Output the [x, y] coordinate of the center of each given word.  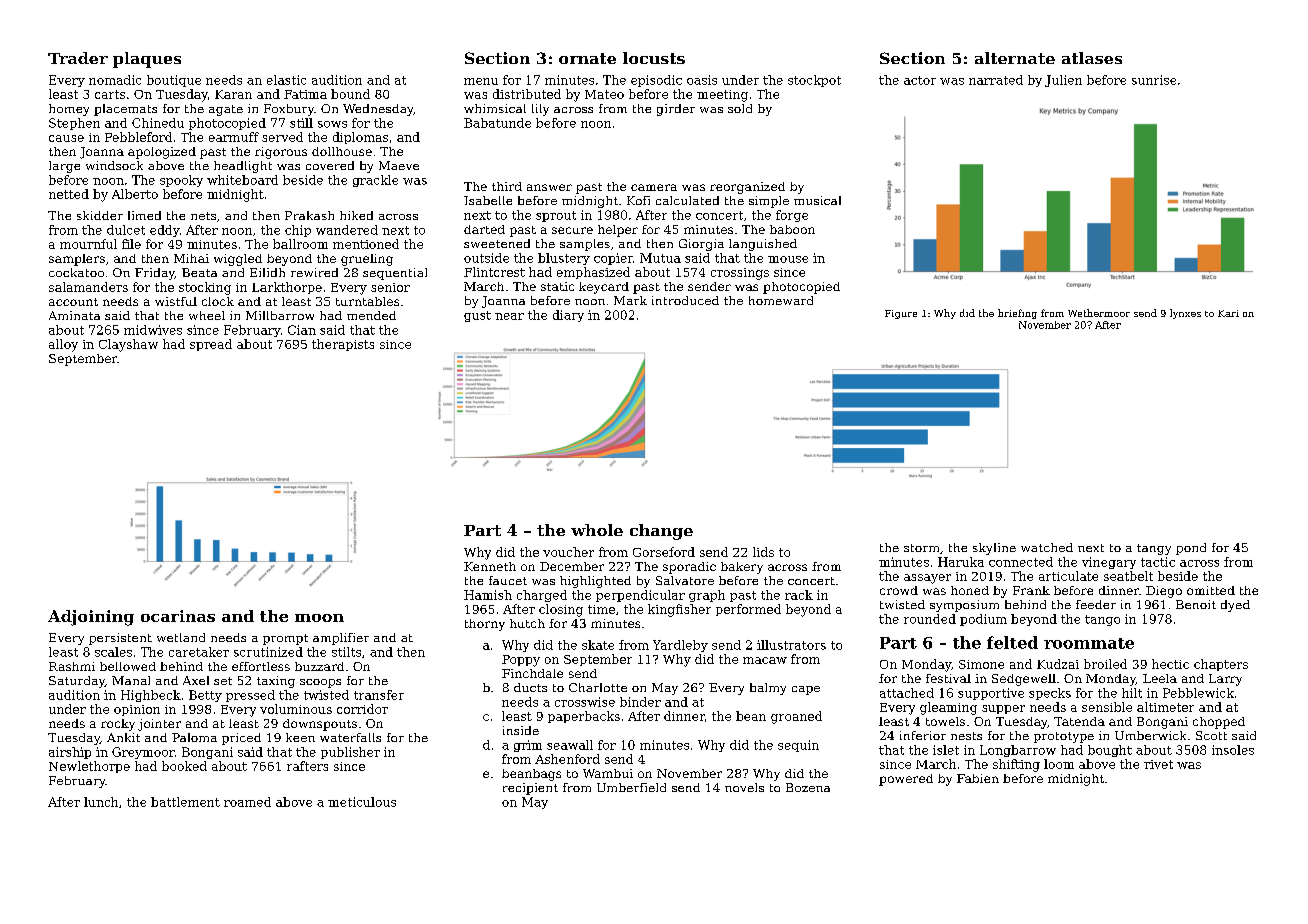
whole [597, 530]
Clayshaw [128, 345]
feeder [1096, 604]
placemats [125, 110]
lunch [101, 802]
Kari [1228, 313]
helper [618, 231]
